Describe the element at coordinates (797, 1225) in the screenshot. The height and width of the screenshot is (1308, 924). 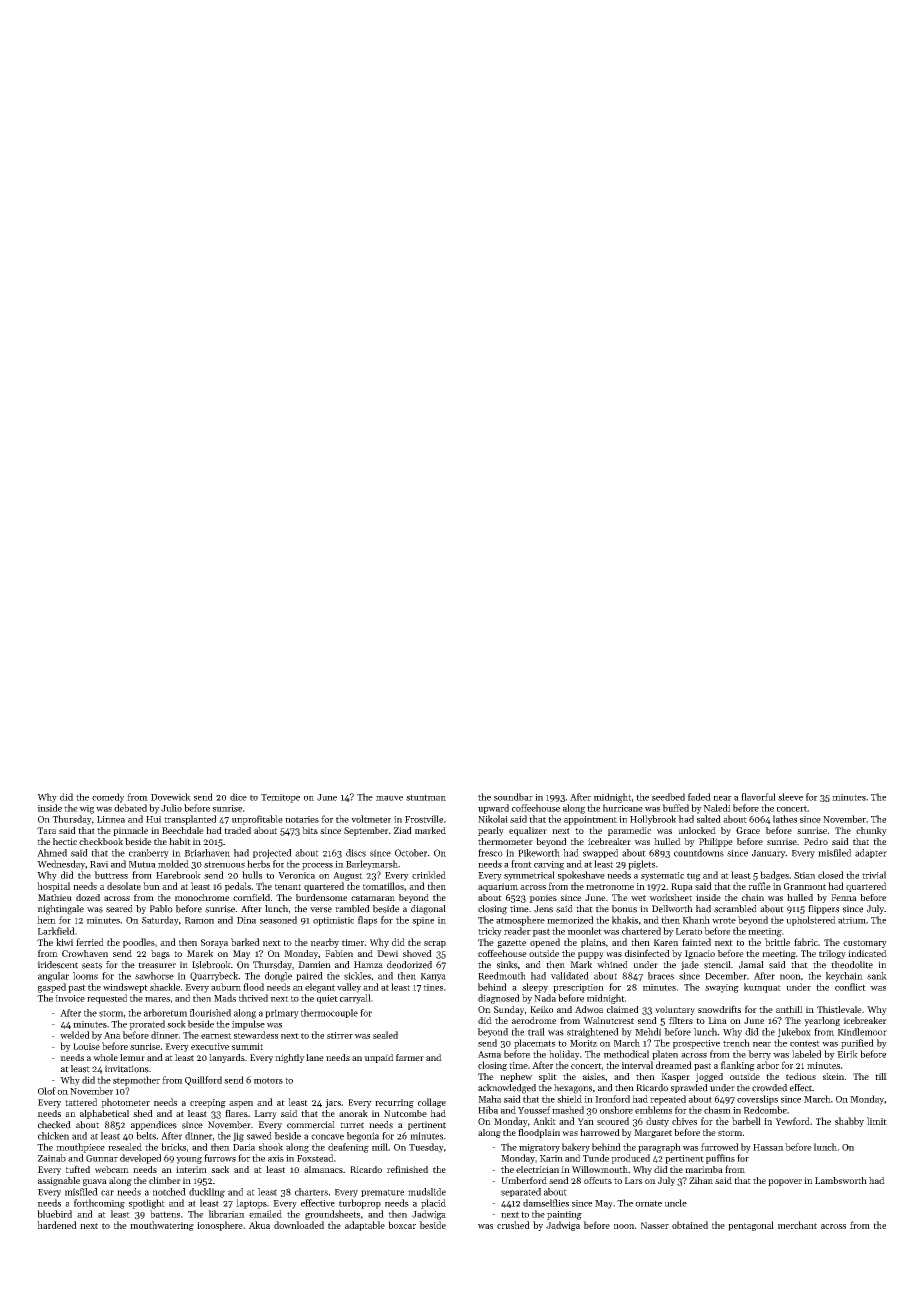
I see `merchant` at that location.
